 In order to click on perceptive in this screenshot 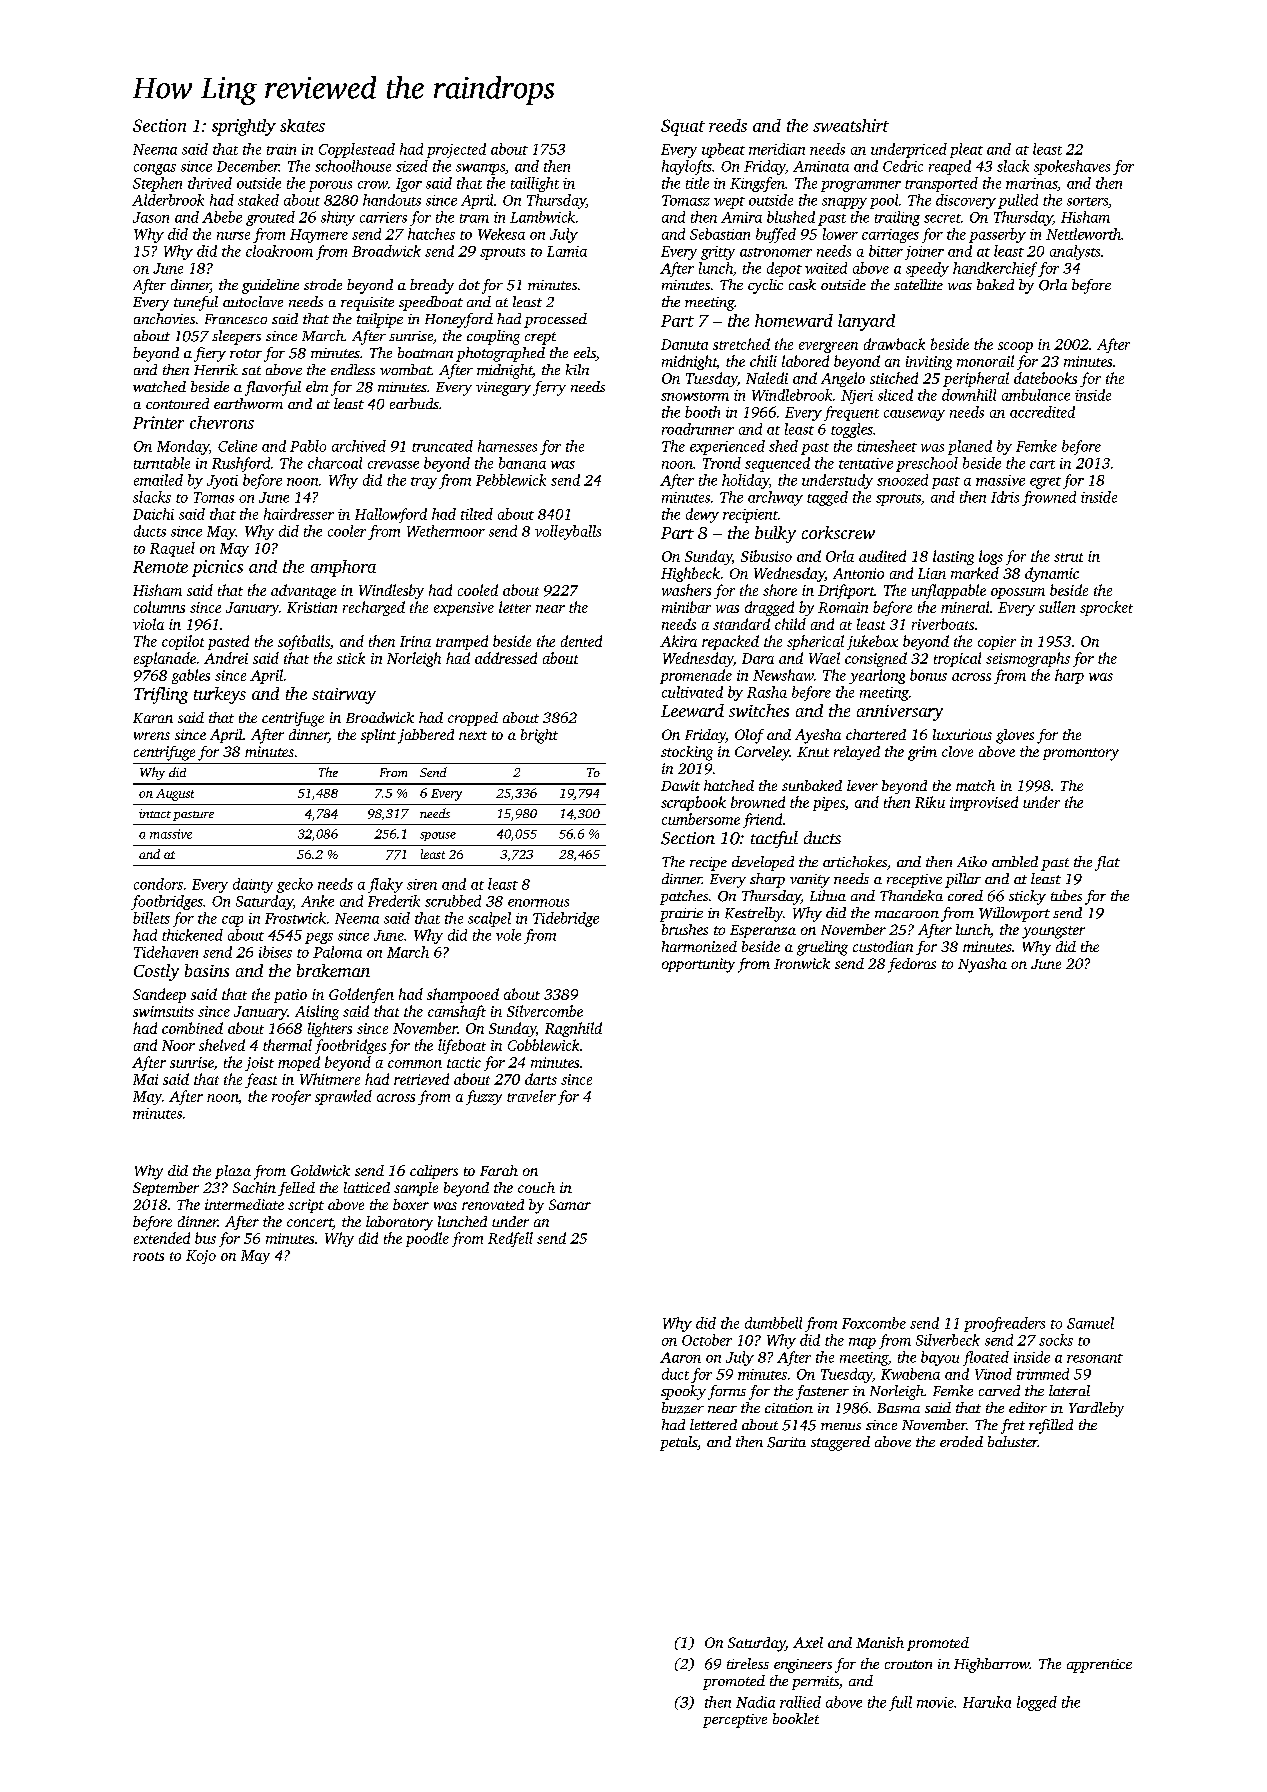, I will do `click(735, 1721)`.
